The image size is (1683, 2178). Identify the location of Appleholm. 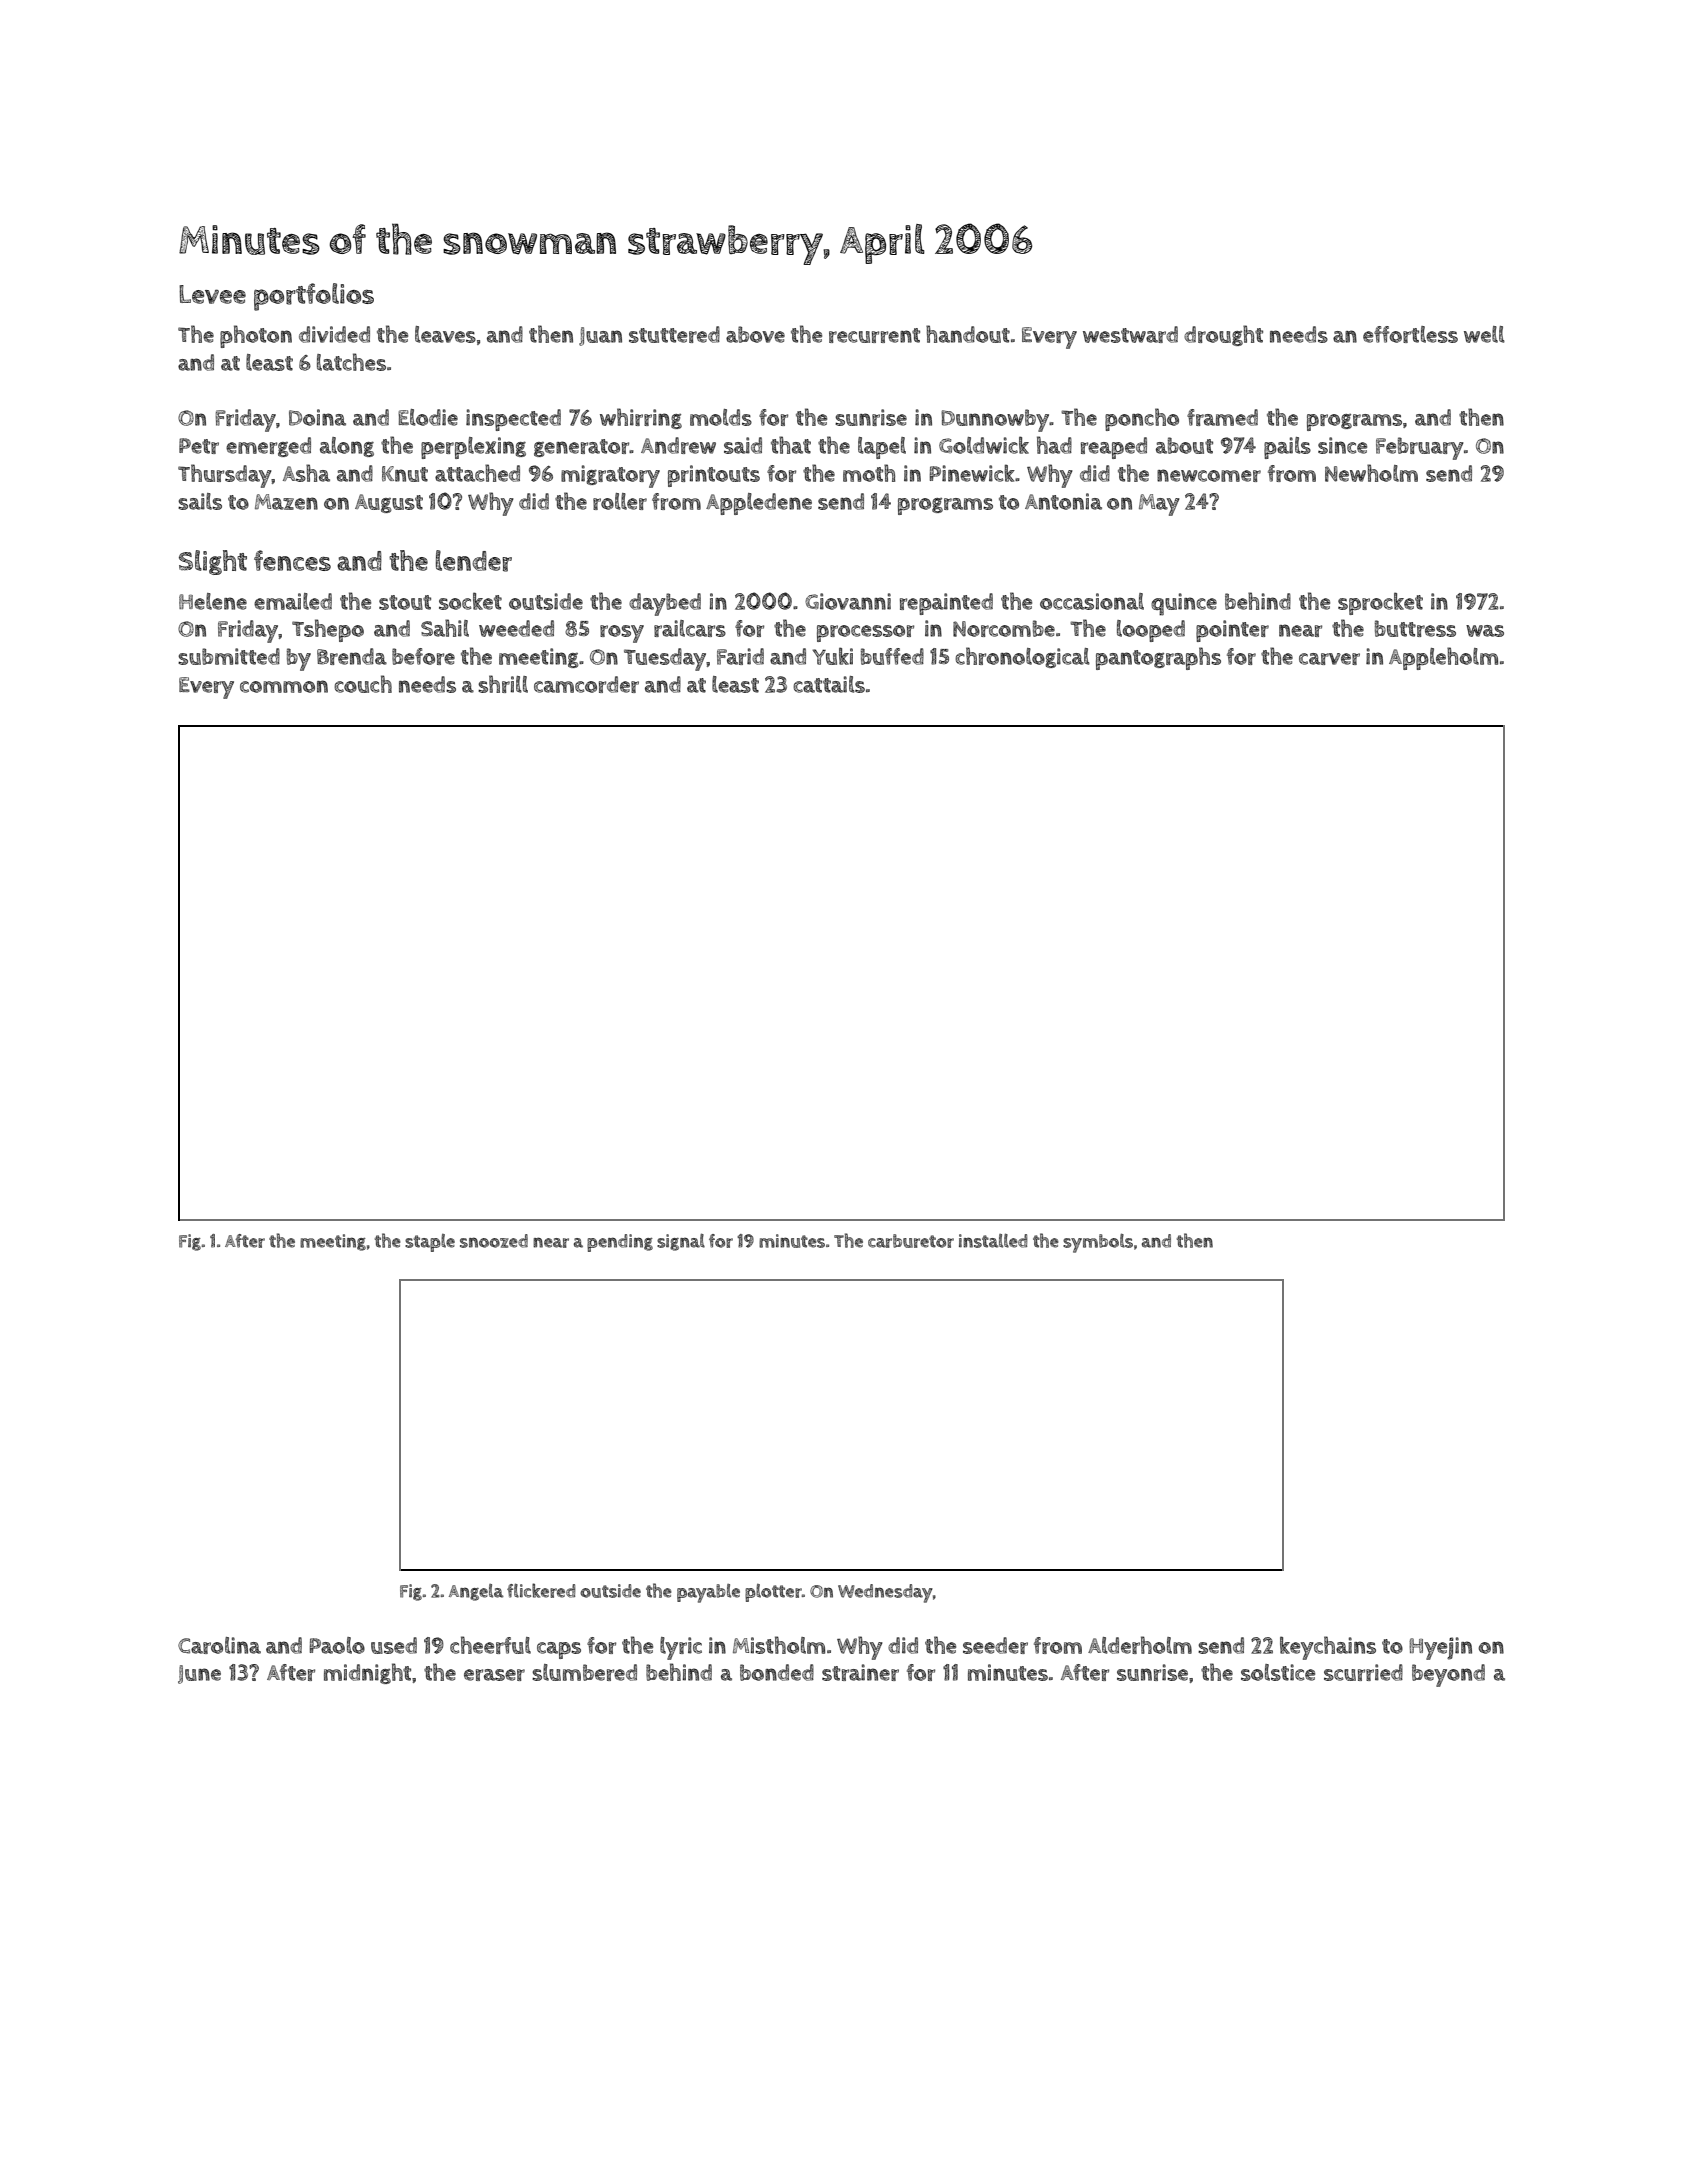
(1443, 658).
